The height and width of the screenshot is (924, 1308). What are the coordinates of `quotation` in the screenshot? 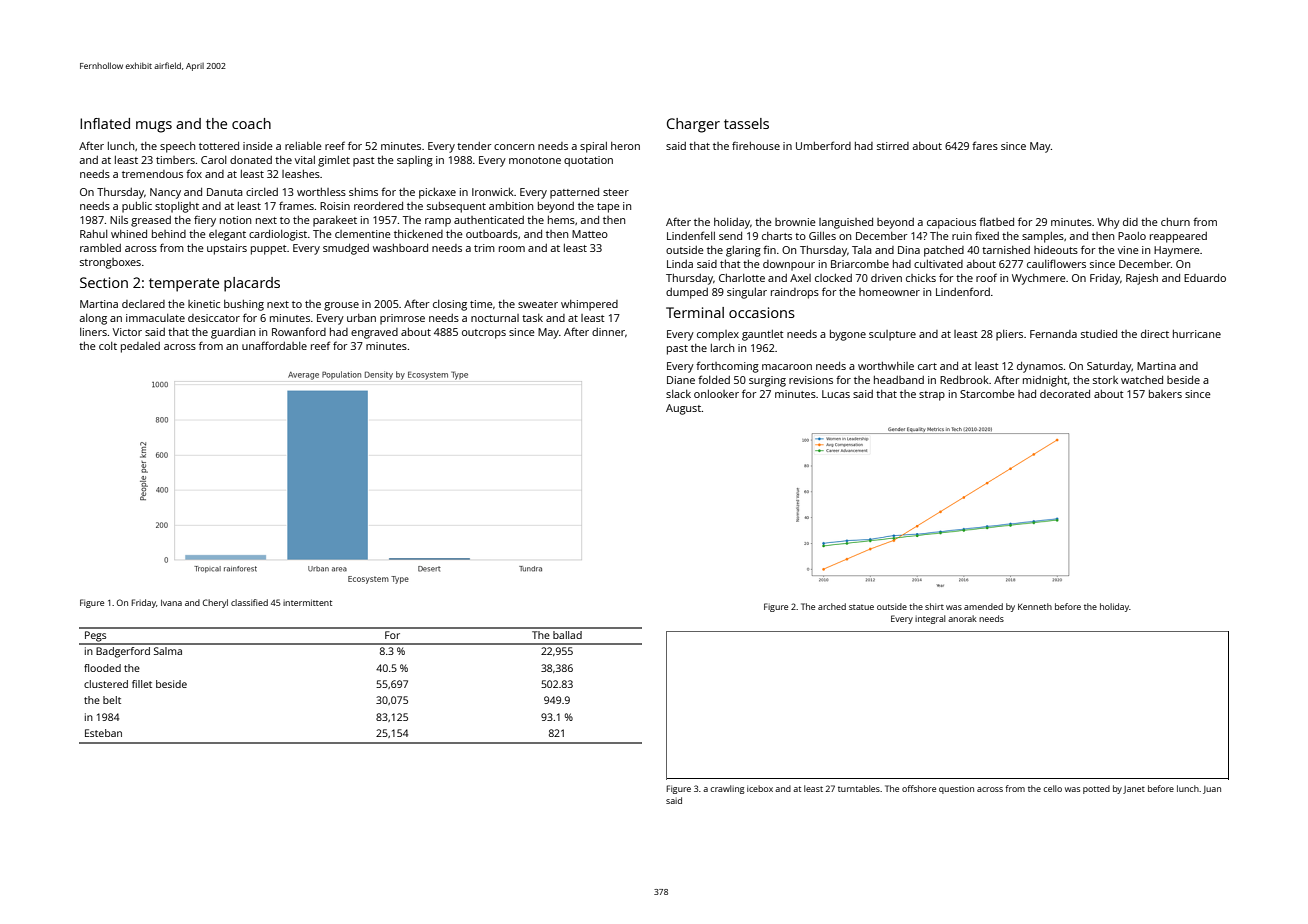 It's located at (588, 161).
